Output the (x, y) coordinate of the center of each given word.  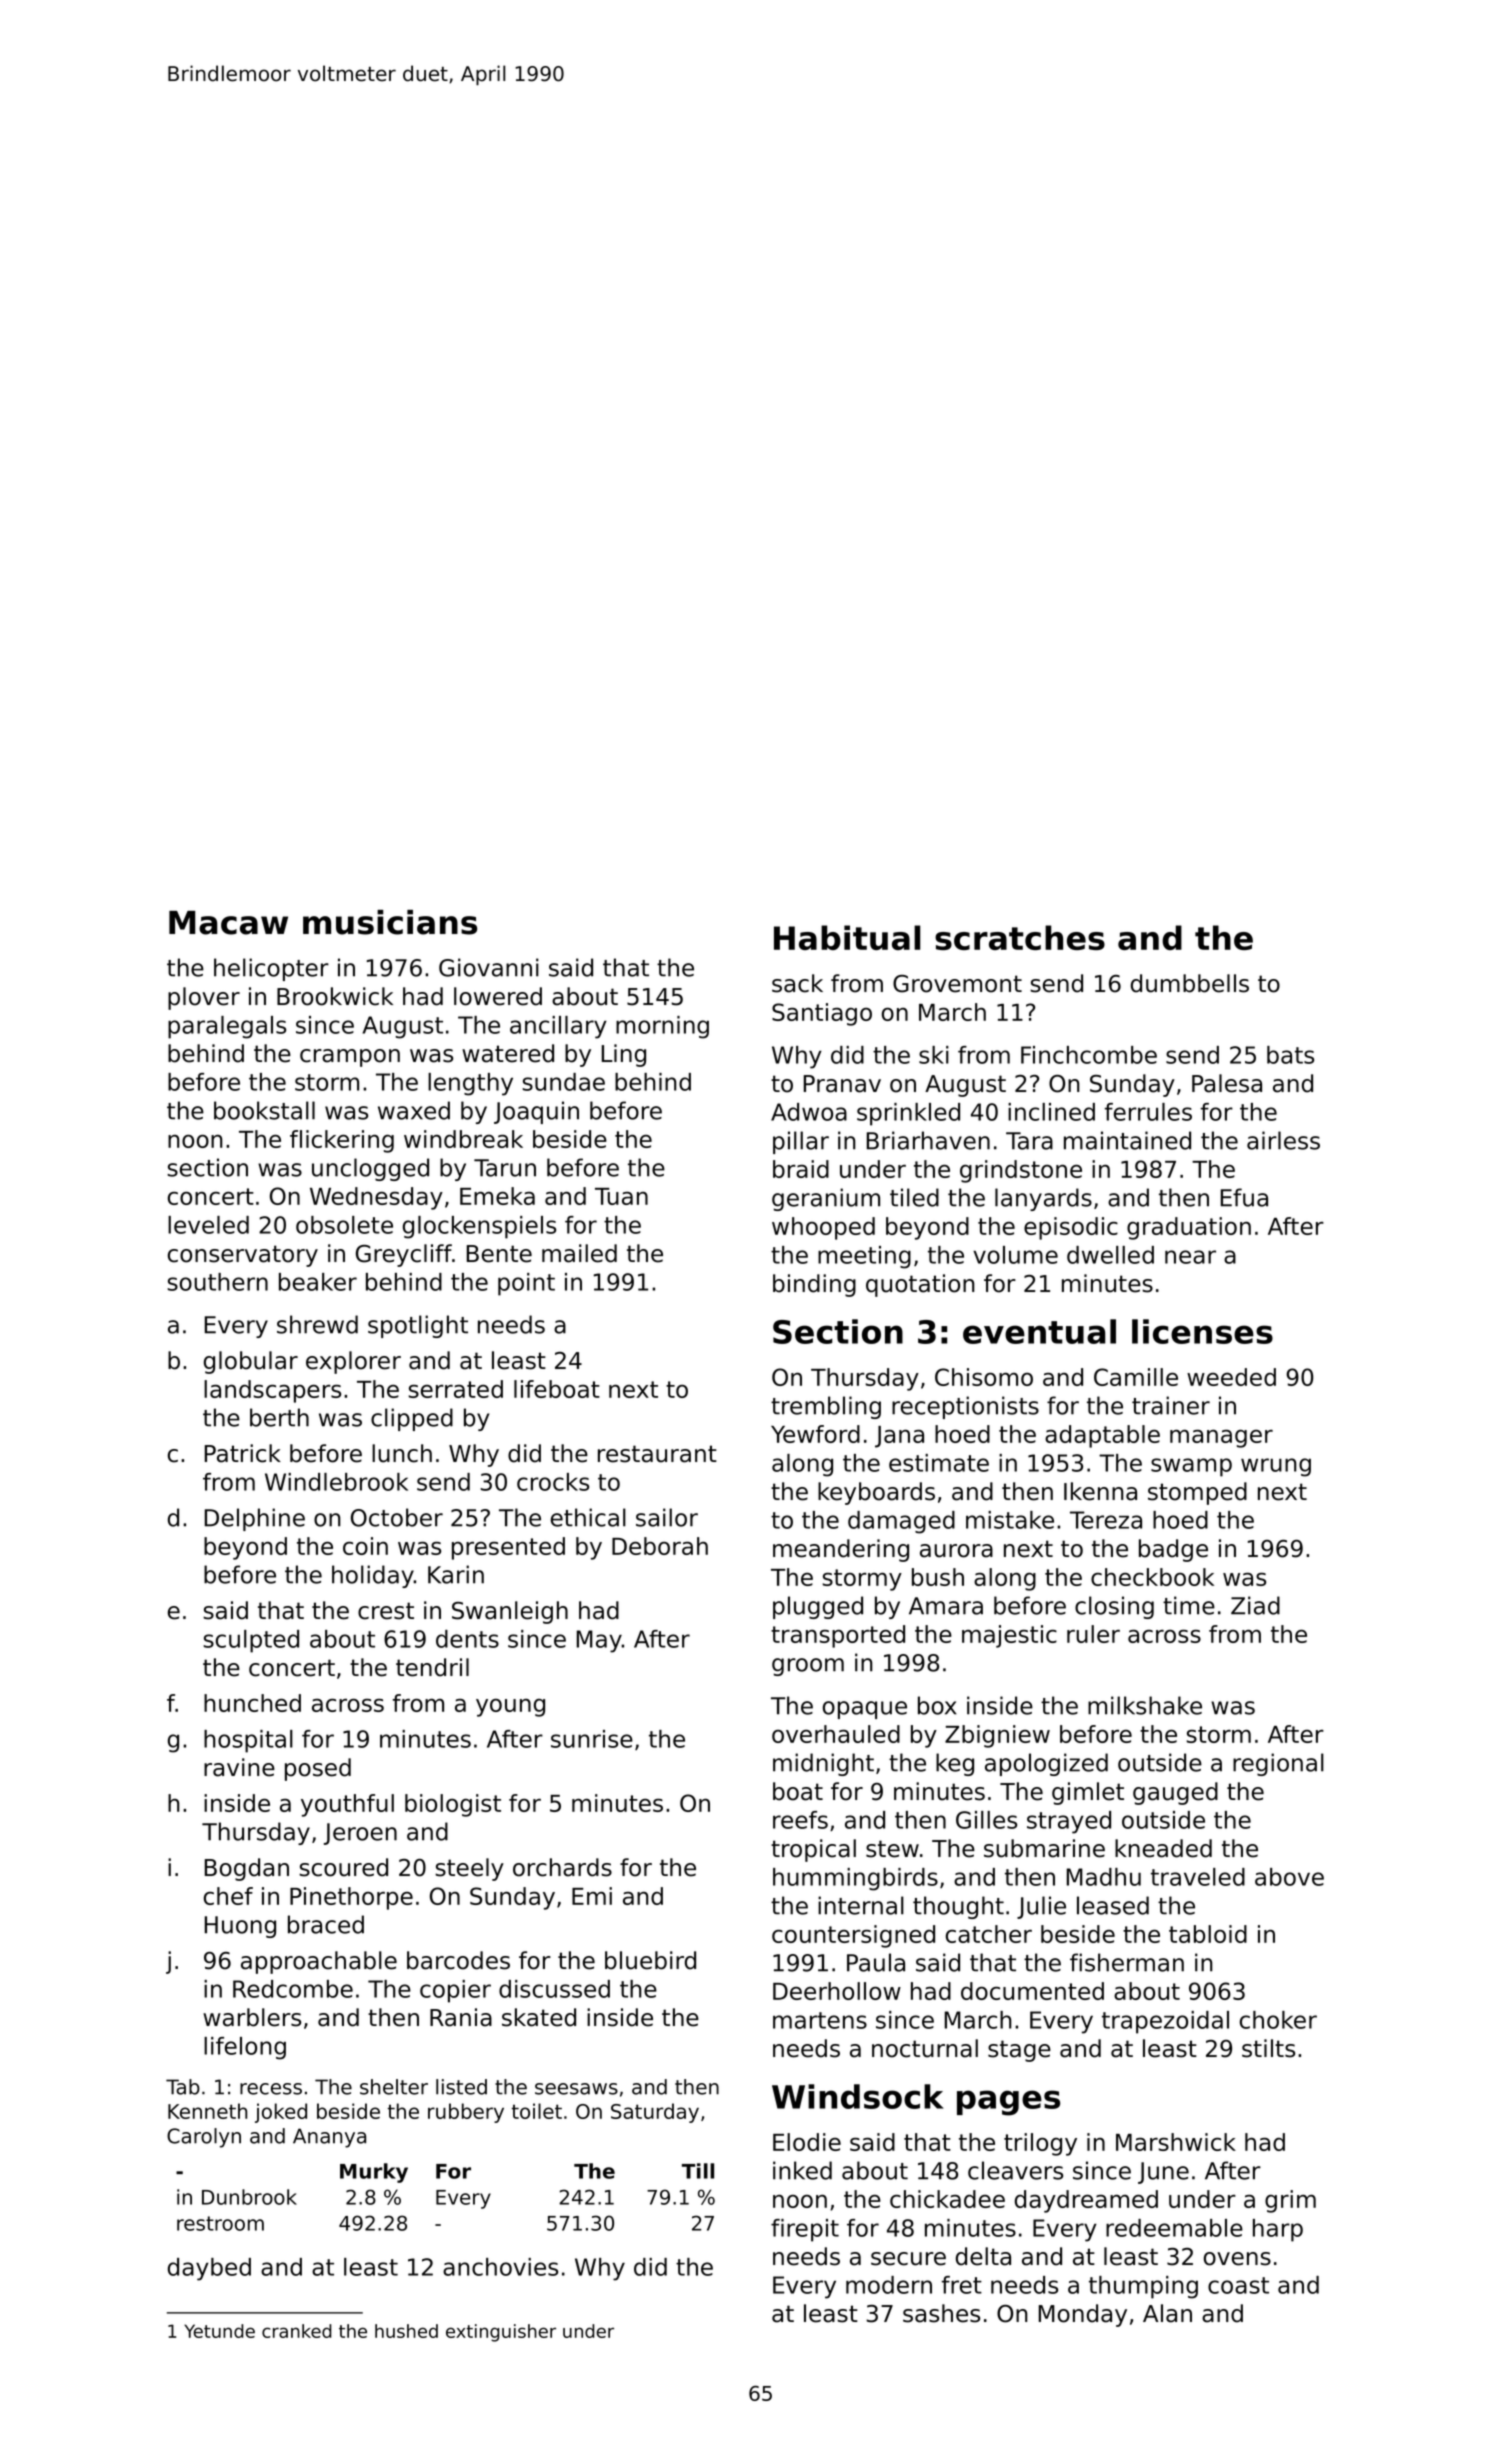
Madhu (1103, 1877)
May (599, 1641)
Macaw (228, 923)
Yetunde (219, 2331)
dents (467, 1639)
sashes (941, 2313)
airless (1283, 1140)
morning (662, 1027)
